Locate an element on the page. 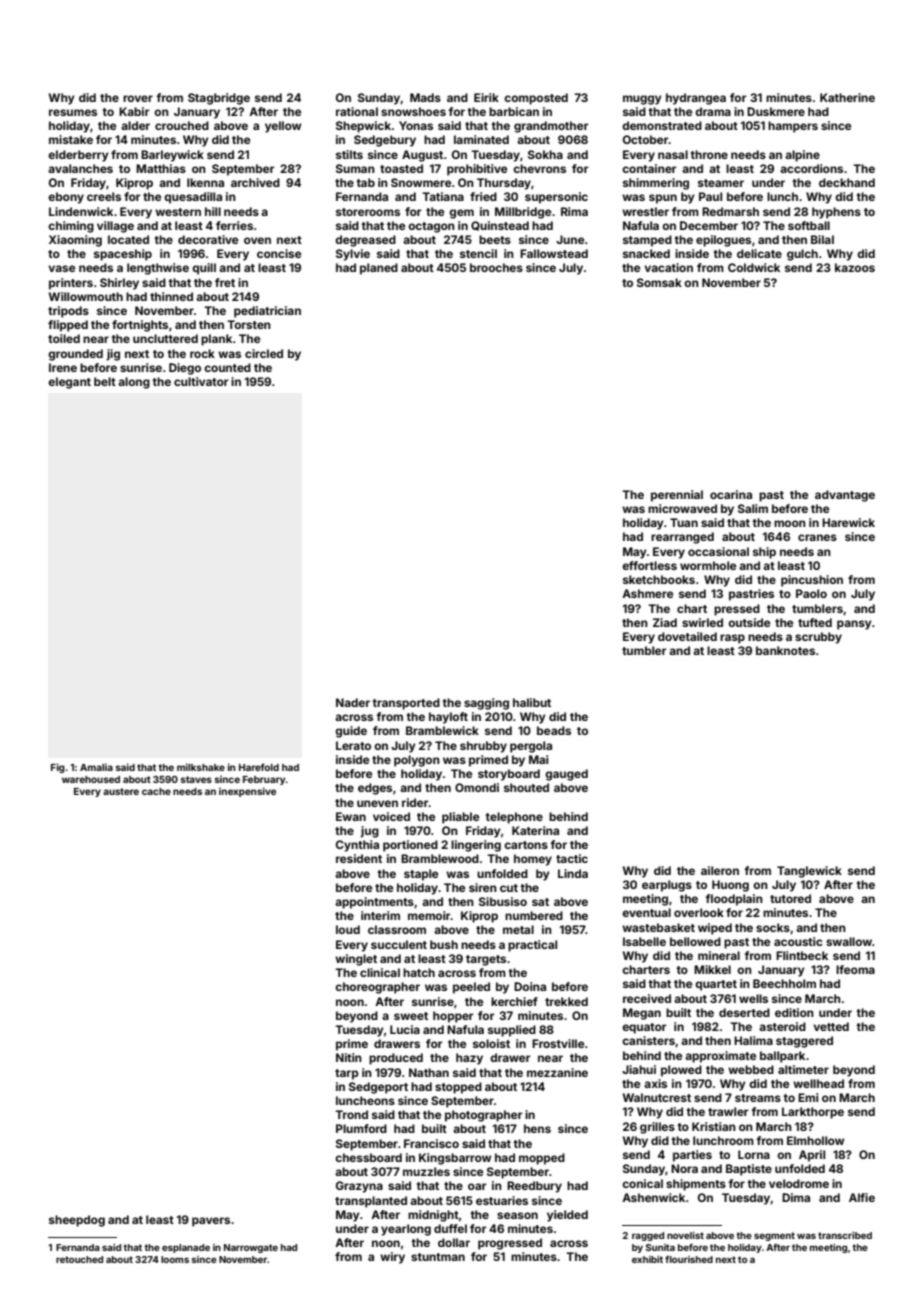 Image resolution: width=924 pixels, height=1308 pixels. Fallowstead is located at coordinates (554, 253).
